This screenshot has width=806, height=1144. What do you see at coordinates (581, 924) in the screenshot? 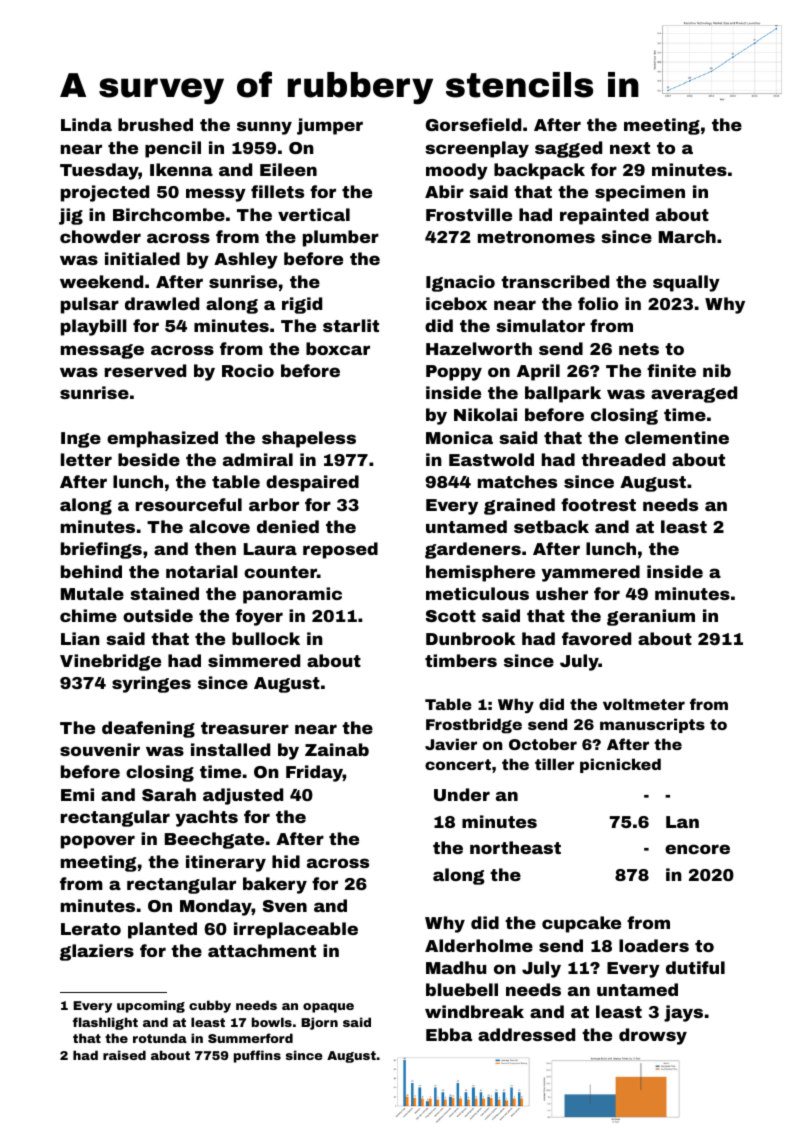
I see `cupcake` at bounding box center [581, 924].
